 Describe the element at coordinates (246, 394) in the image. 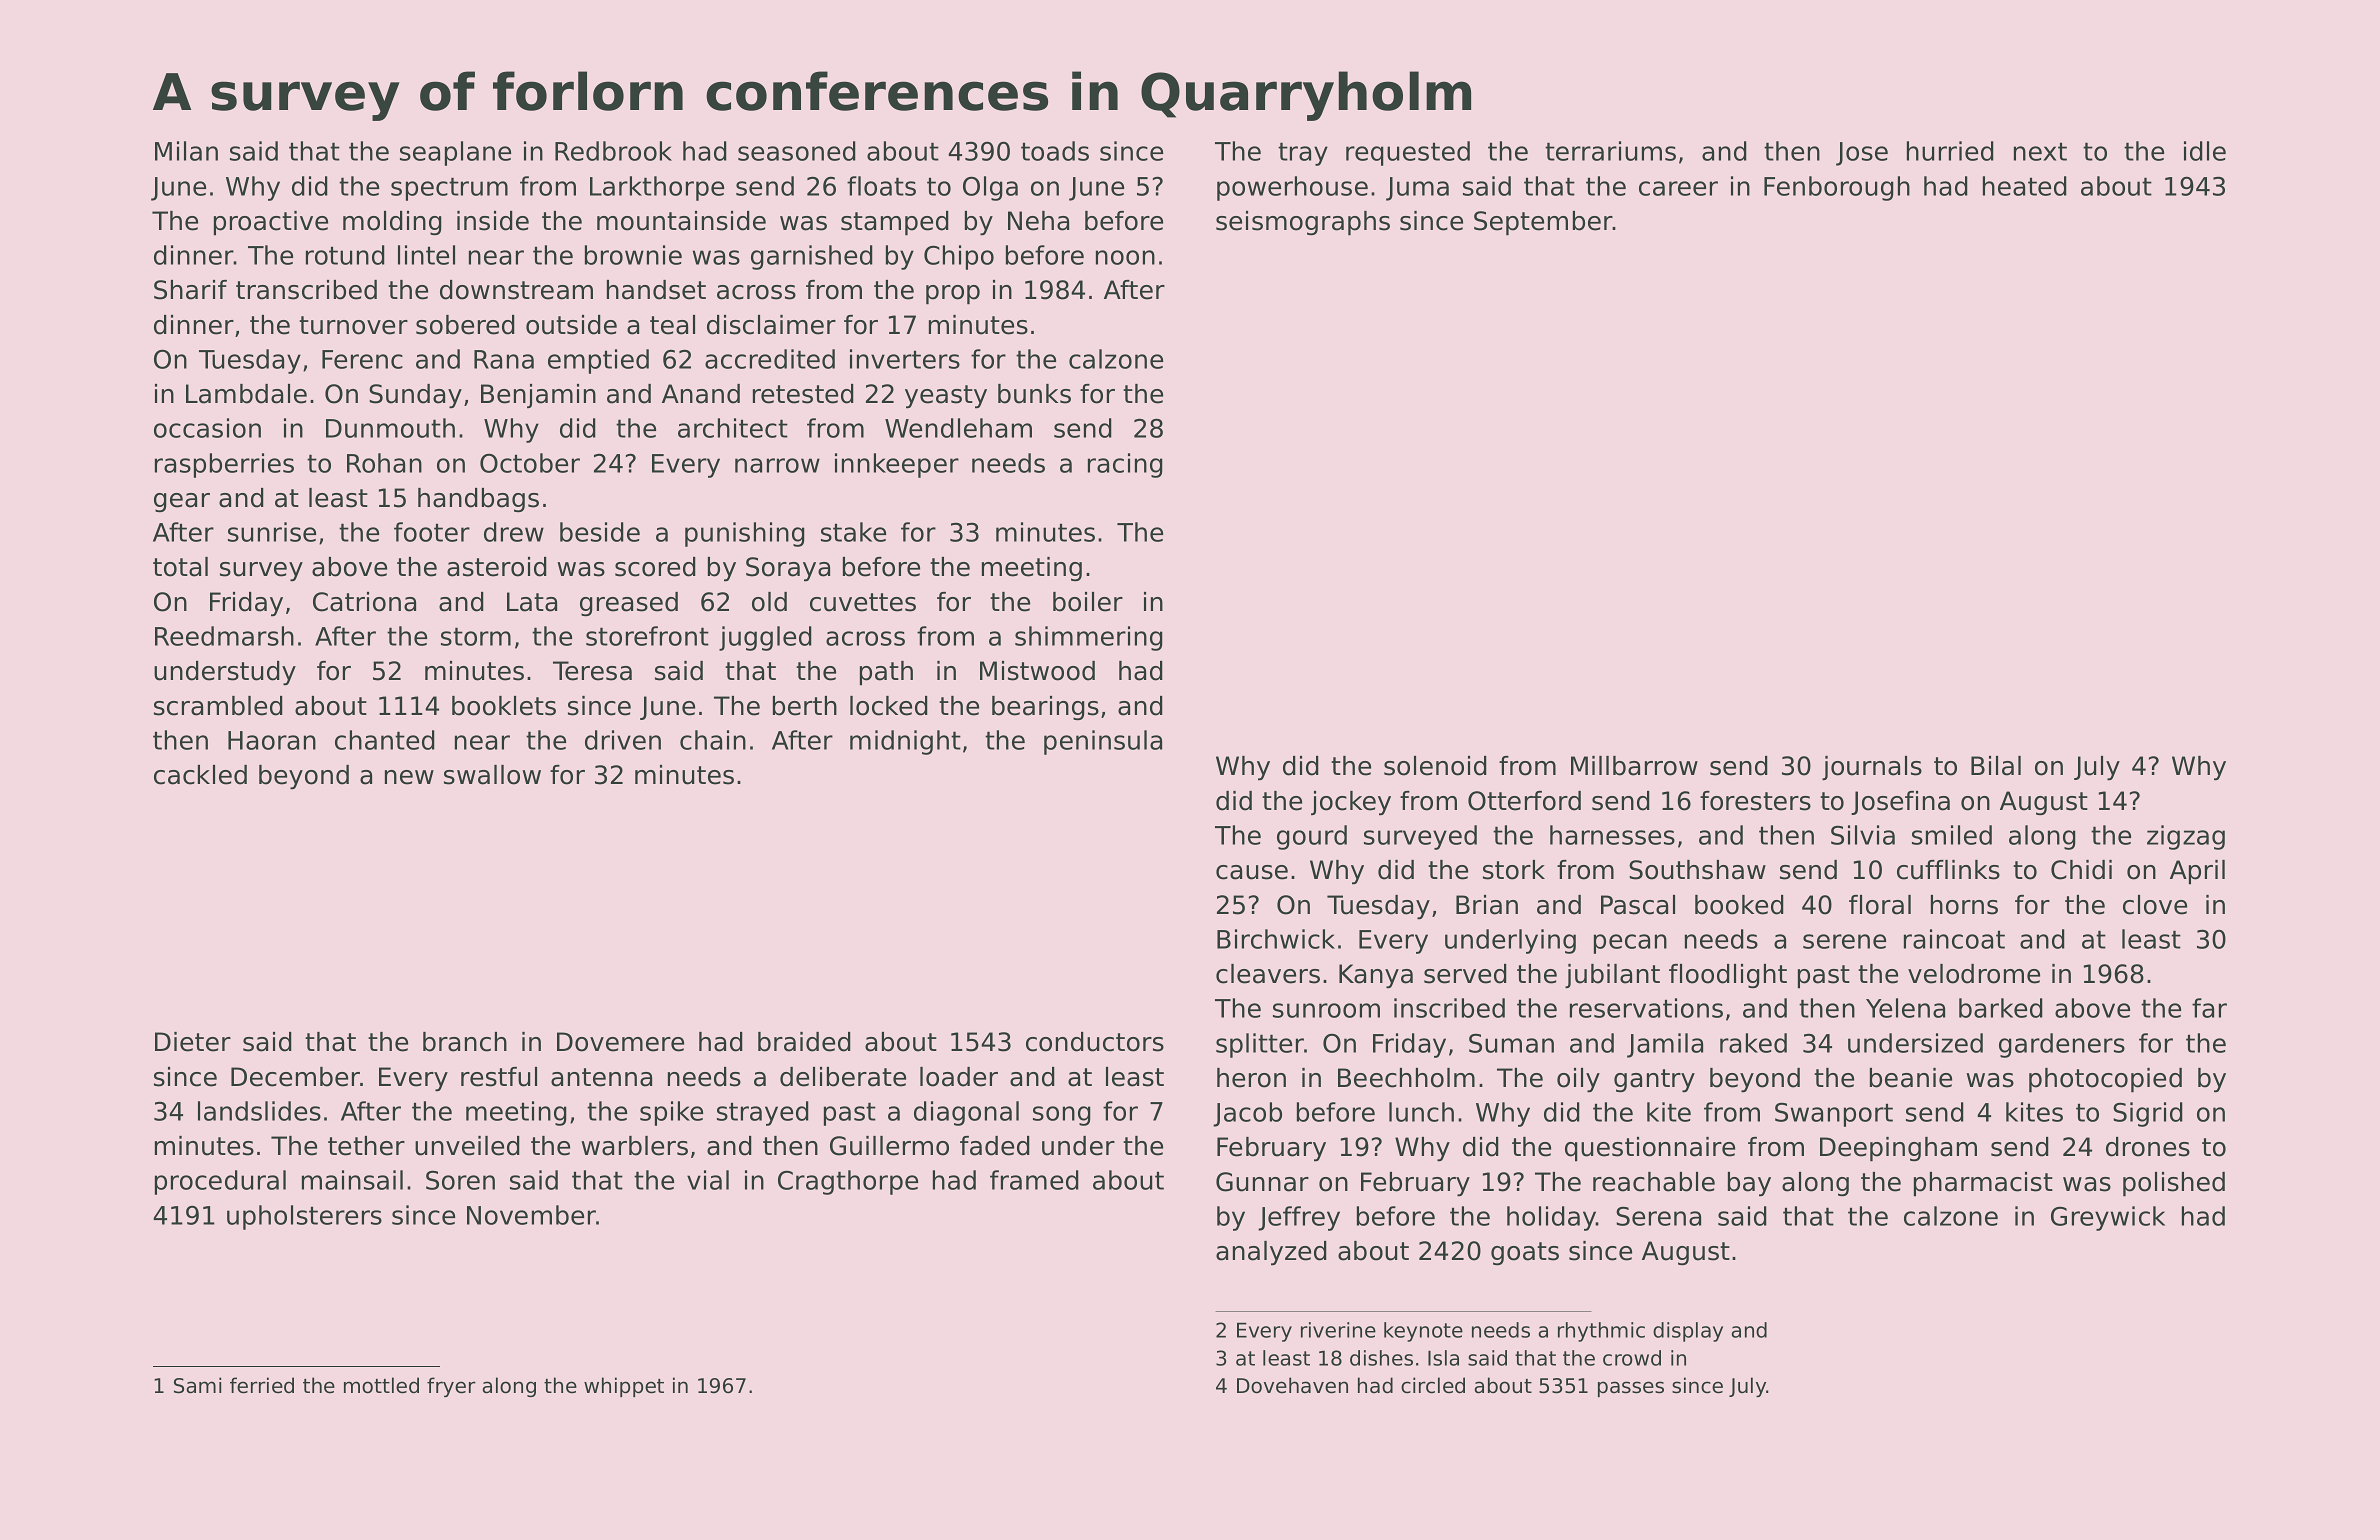

I see `Lambdale` at that location.
